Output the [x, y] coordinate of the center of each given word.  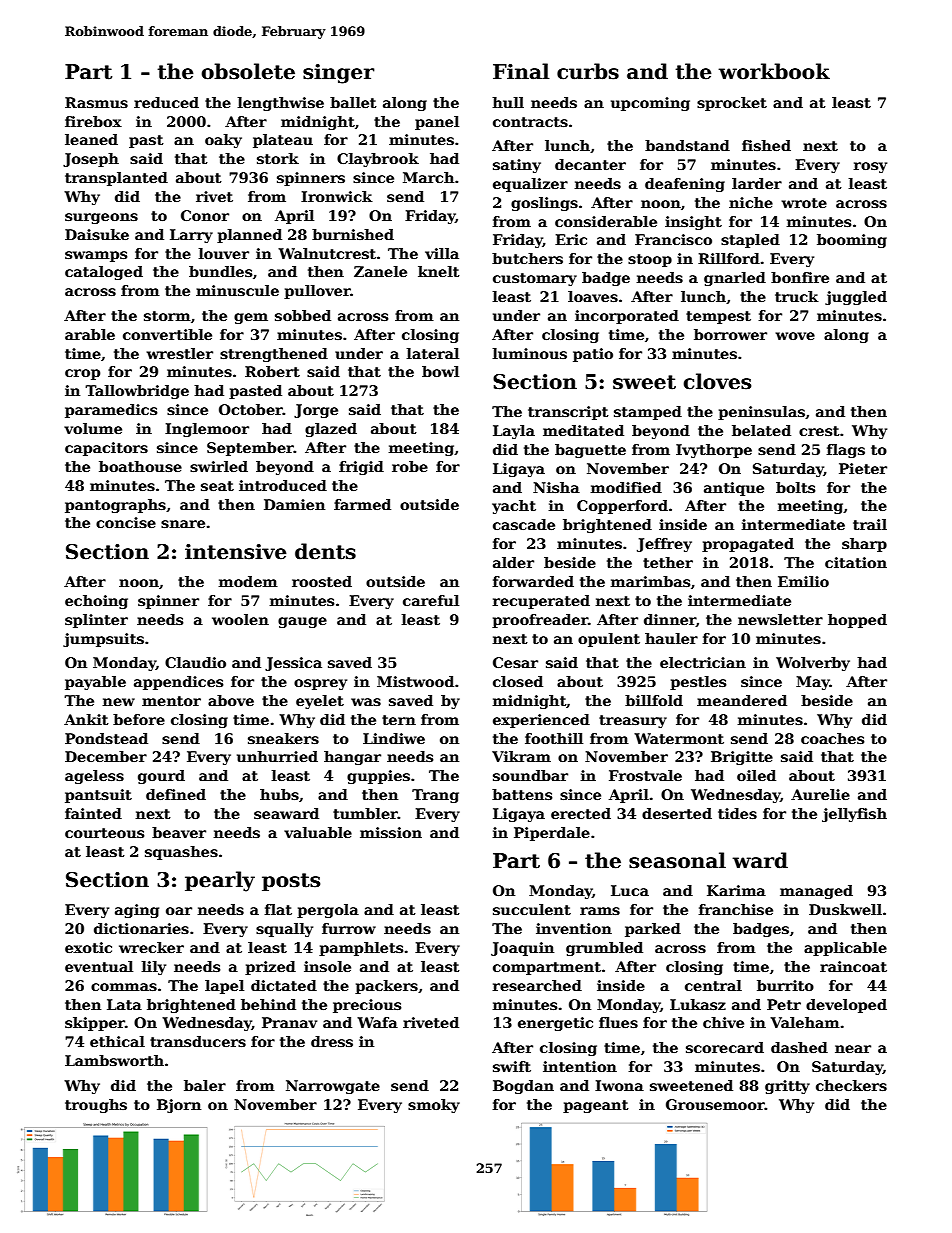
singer [338, 74]
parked [653, 930]
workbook [774, 71]
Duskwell [845, 909]
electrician [703, 662]
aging [137, 911]
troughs [96, 1106]
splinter [96, 621]
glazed [331, 430]
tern [399, 720]
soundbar [530, 775]
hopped [857, 621]
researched [537, 985]
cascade [524, 524]
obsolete [248, 71]
